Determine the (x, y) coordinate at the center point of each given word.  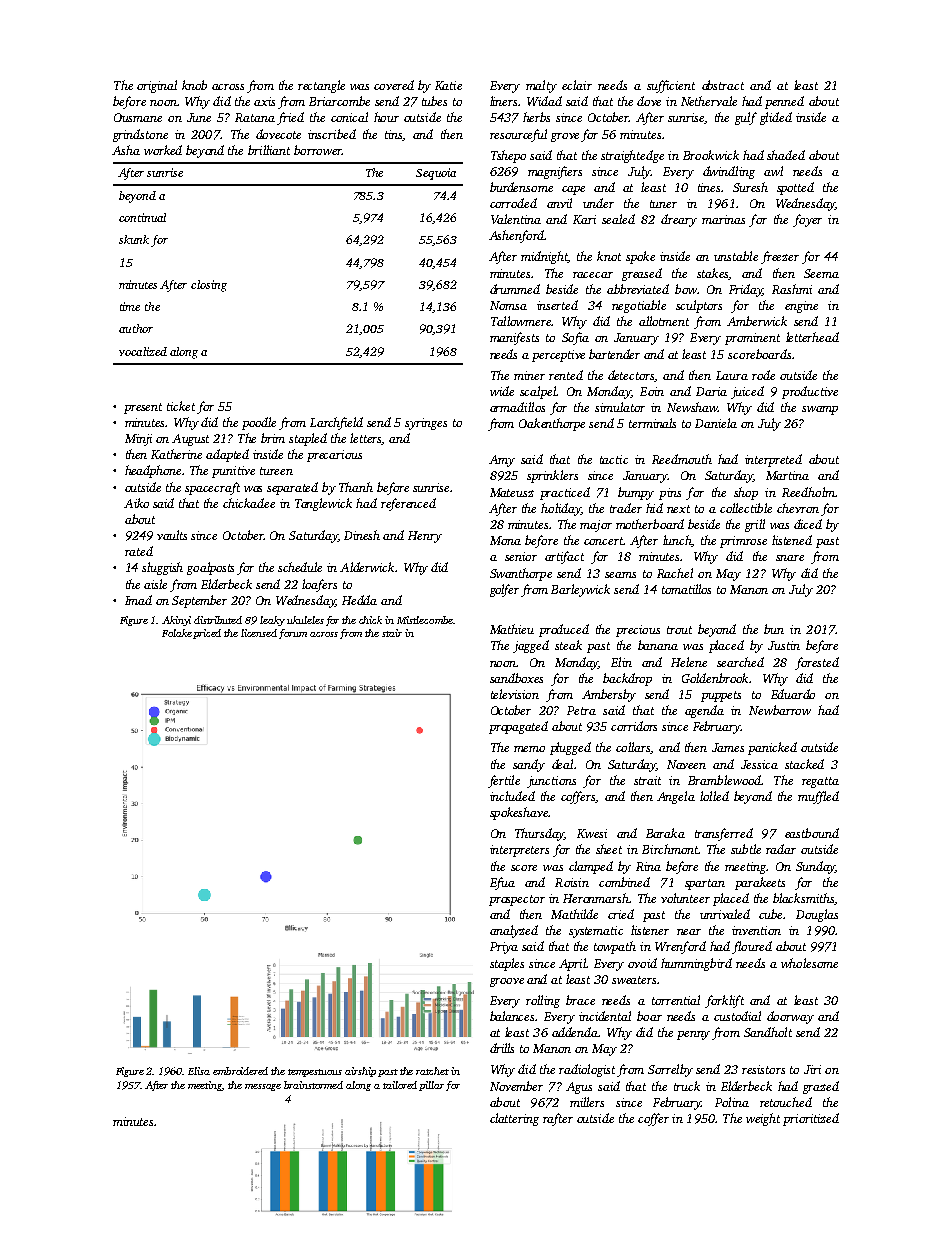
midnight (544, 257)
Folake (177, 633)
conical (349, 117)
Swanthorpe (521, 574)
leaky (272, 621)
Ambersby (609, 695)
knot (609, 256)
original (157, 86)
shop (746, 493)
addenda (575, 1032)
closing (209, 286)
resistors (763, 1069)
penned (784, 102)
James (728, 747)
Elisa (199, 1071)
